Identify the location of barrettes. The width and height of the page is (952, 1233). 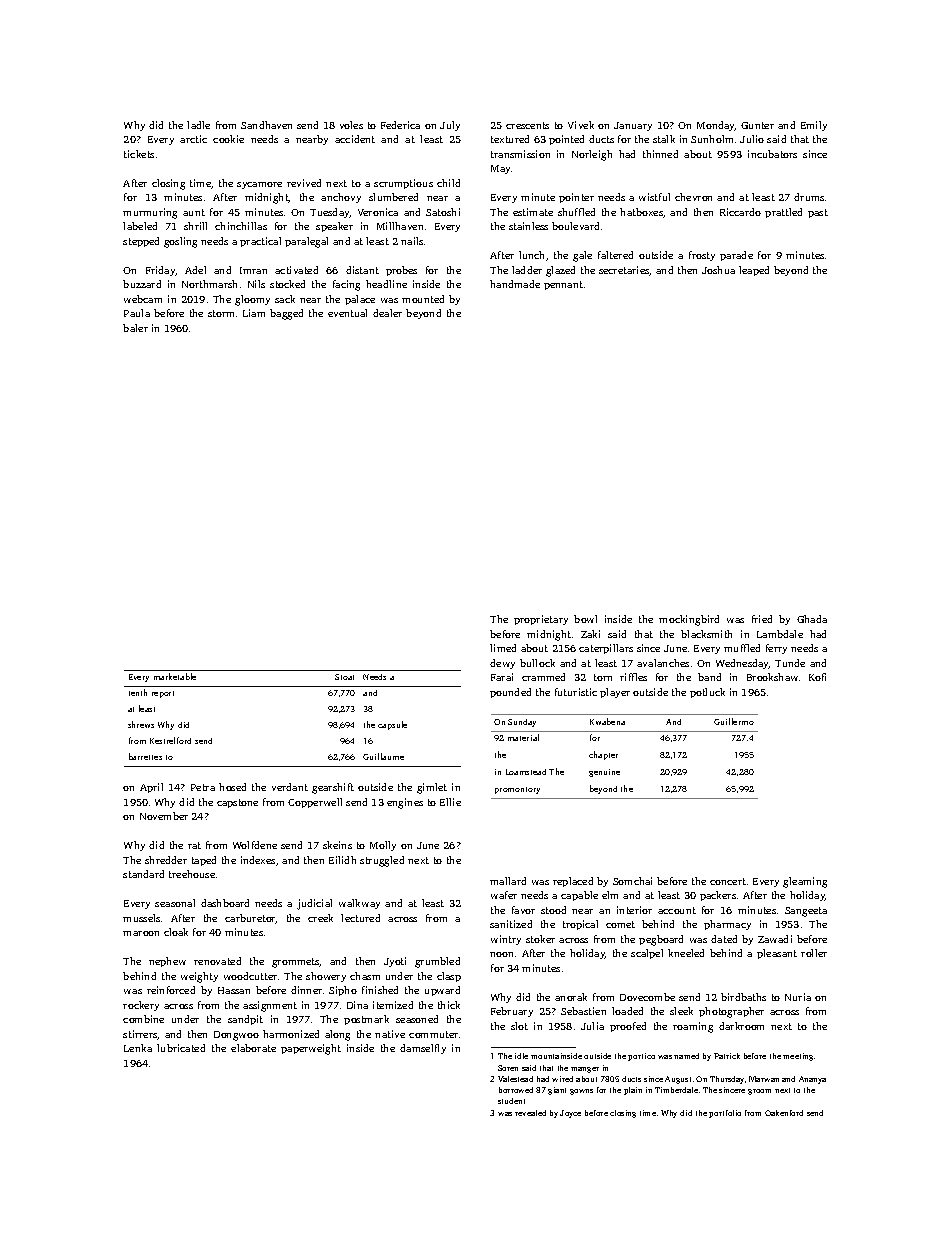
(145, 756).
